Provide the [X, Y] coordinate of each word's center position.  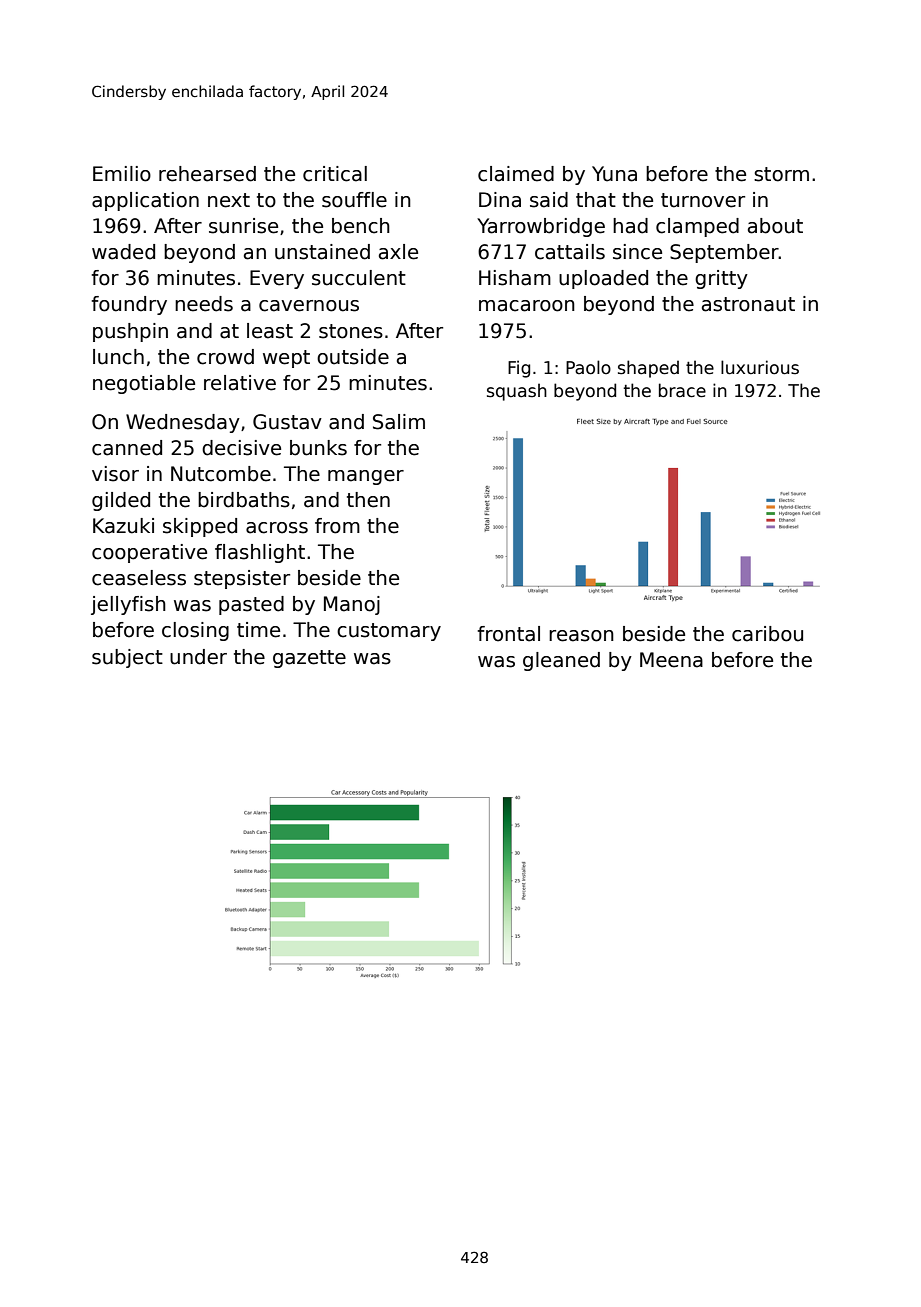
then [368, 500]
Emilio [122, 174]
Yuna [614, 174]
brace [682, 390]
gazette [309, 659]
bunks [318, 448]
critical [335, 174]
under [198, 657]
